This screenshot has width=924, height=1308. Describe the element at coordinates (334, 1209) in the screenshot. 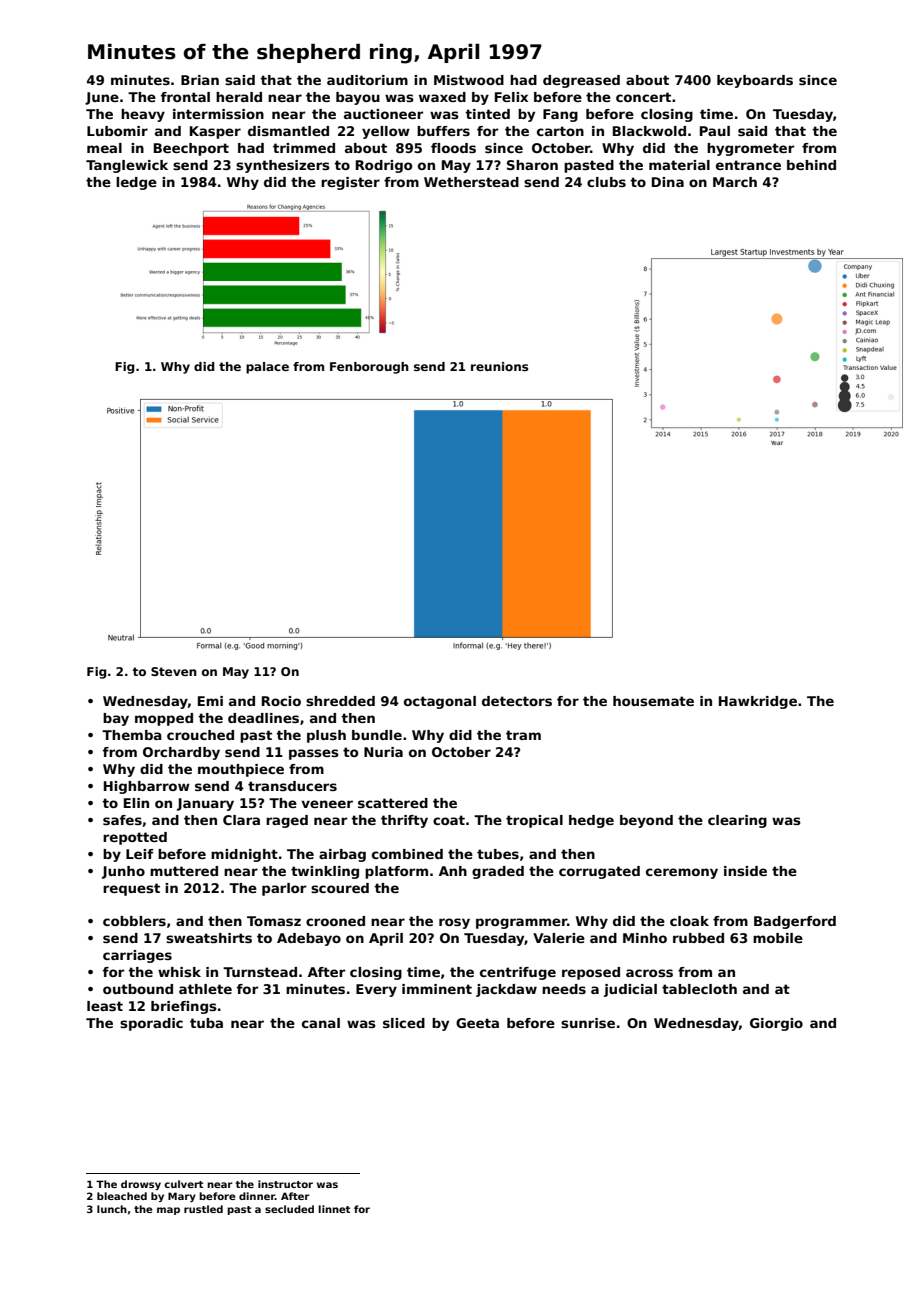

I see `linnet` at that location.
